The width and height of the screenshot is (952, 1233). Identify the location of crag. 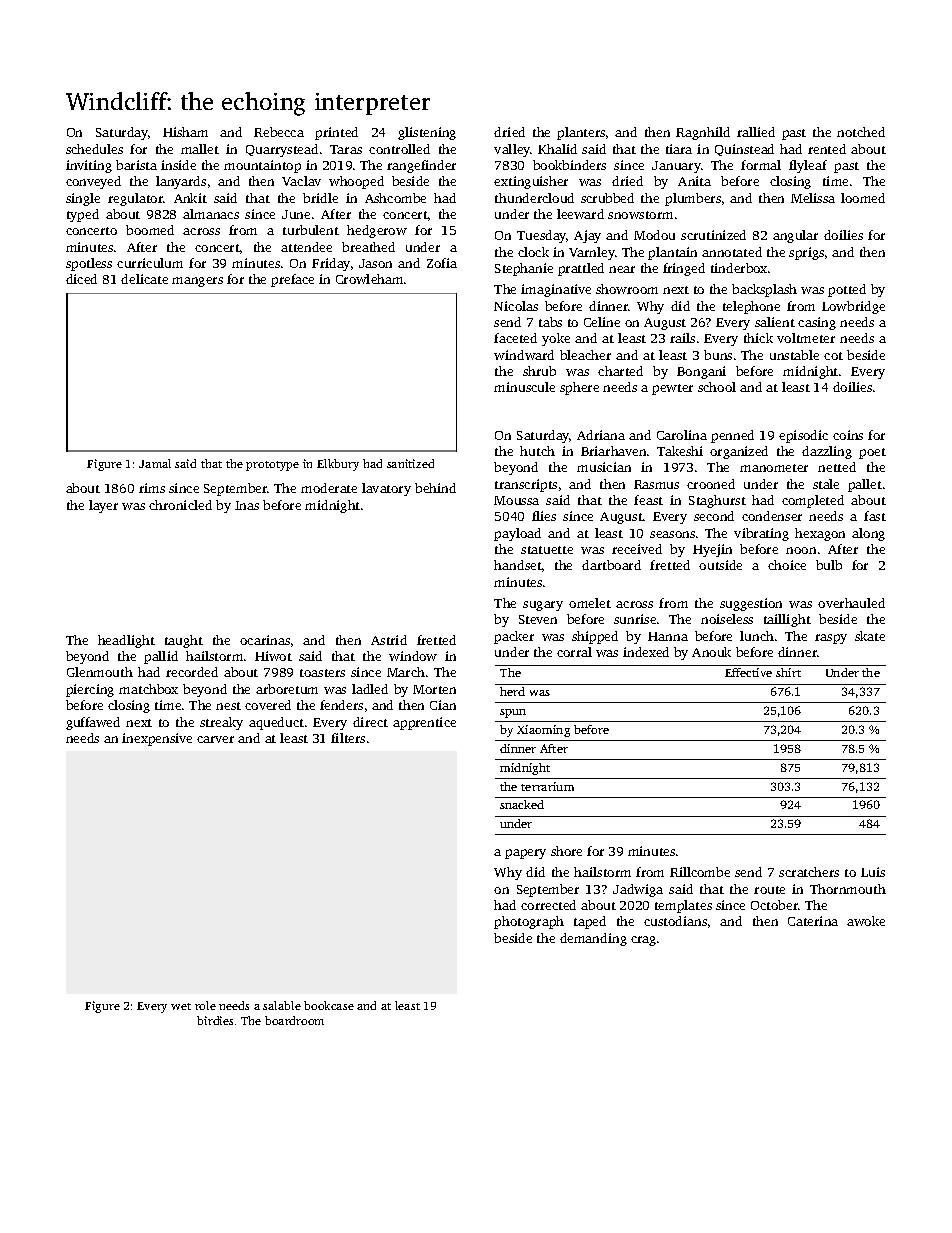
(643, 941).
